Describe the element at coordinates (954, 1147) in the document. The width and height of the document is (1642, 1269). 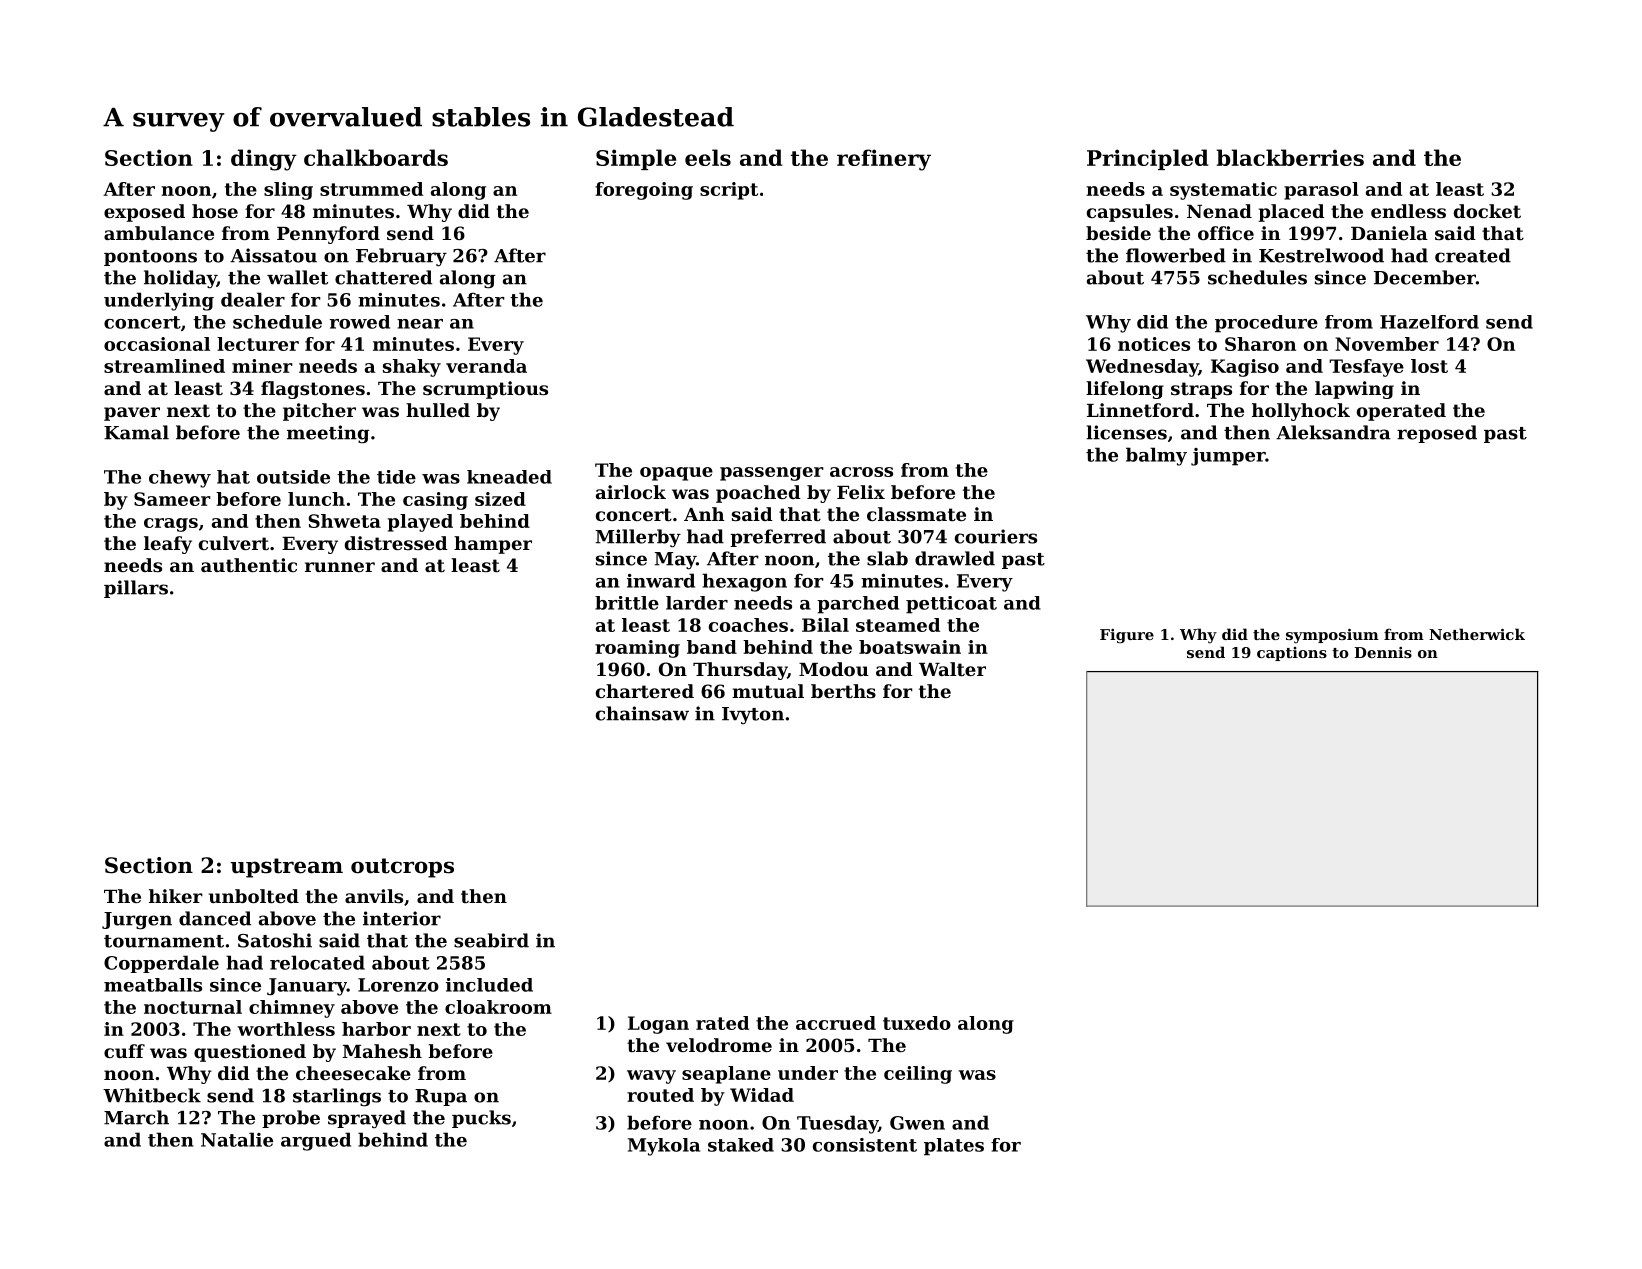
I see `plates` at that location.
